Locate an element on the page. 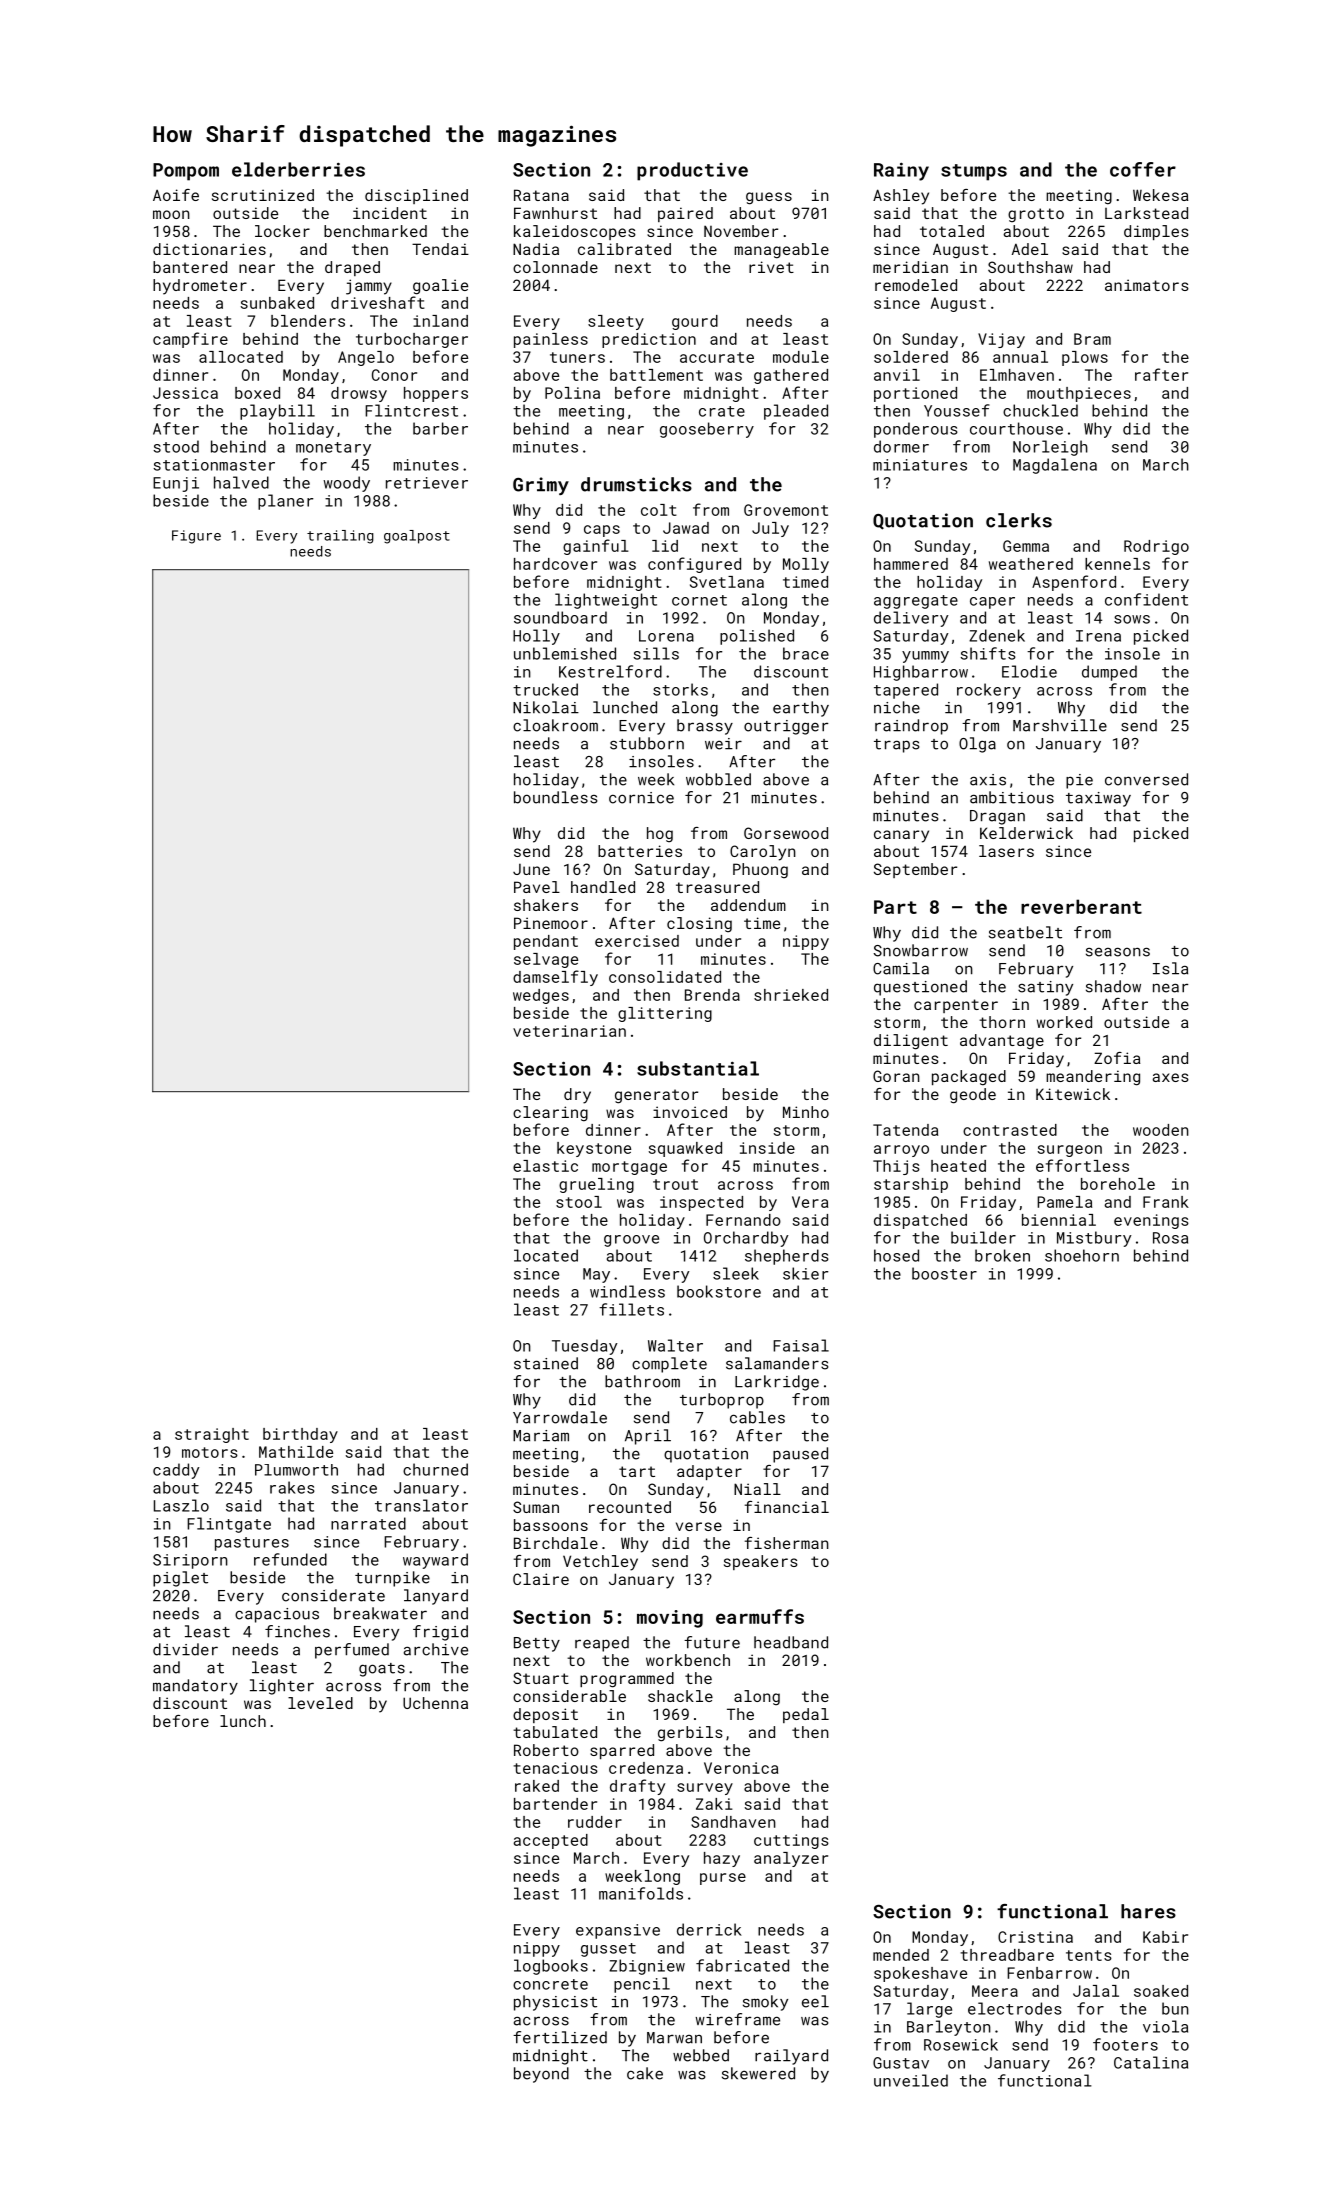  productive is located at coordinates (692, 171).
